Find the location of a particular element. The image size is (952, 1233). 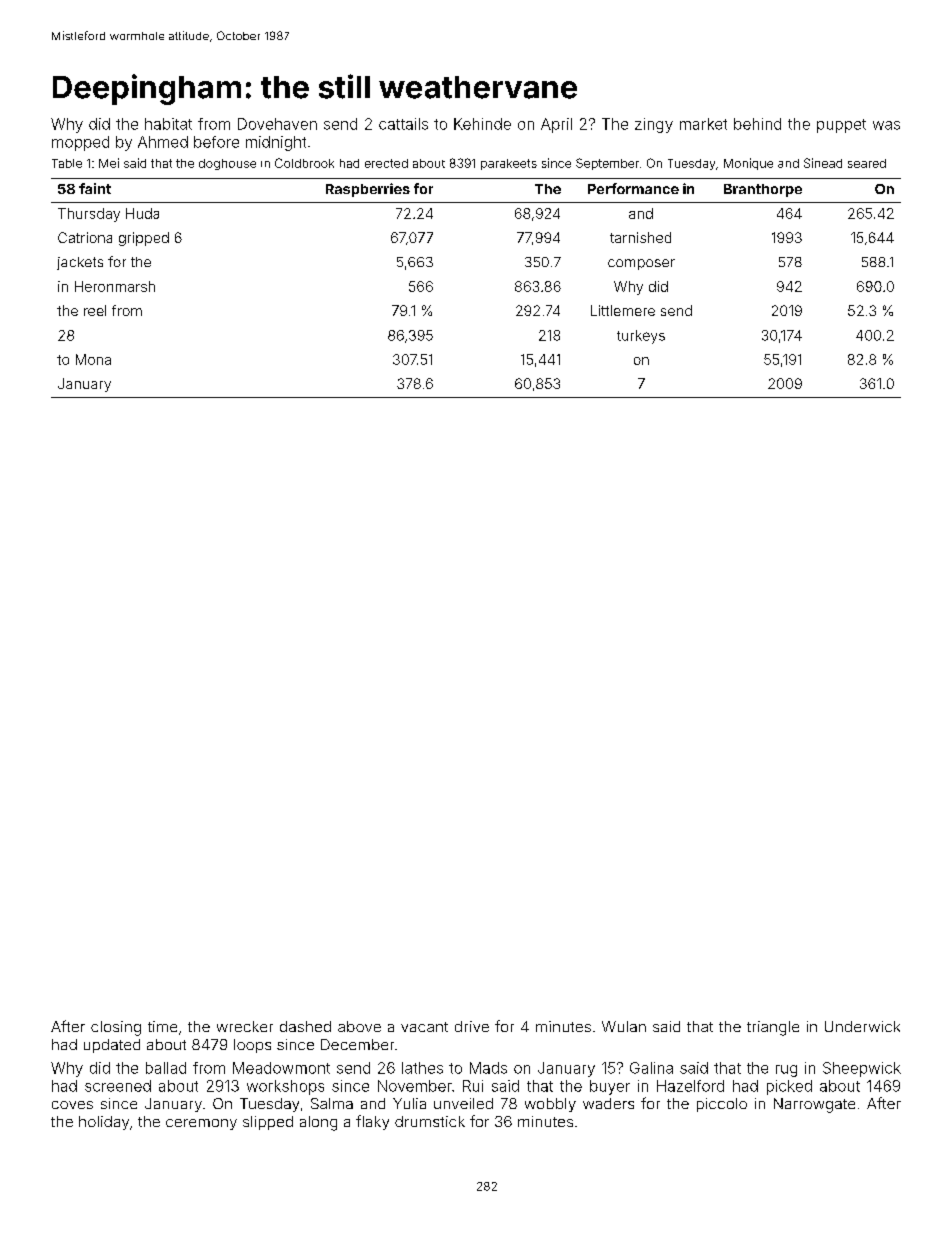

Raspberries is located at coordinates (368, 190).
